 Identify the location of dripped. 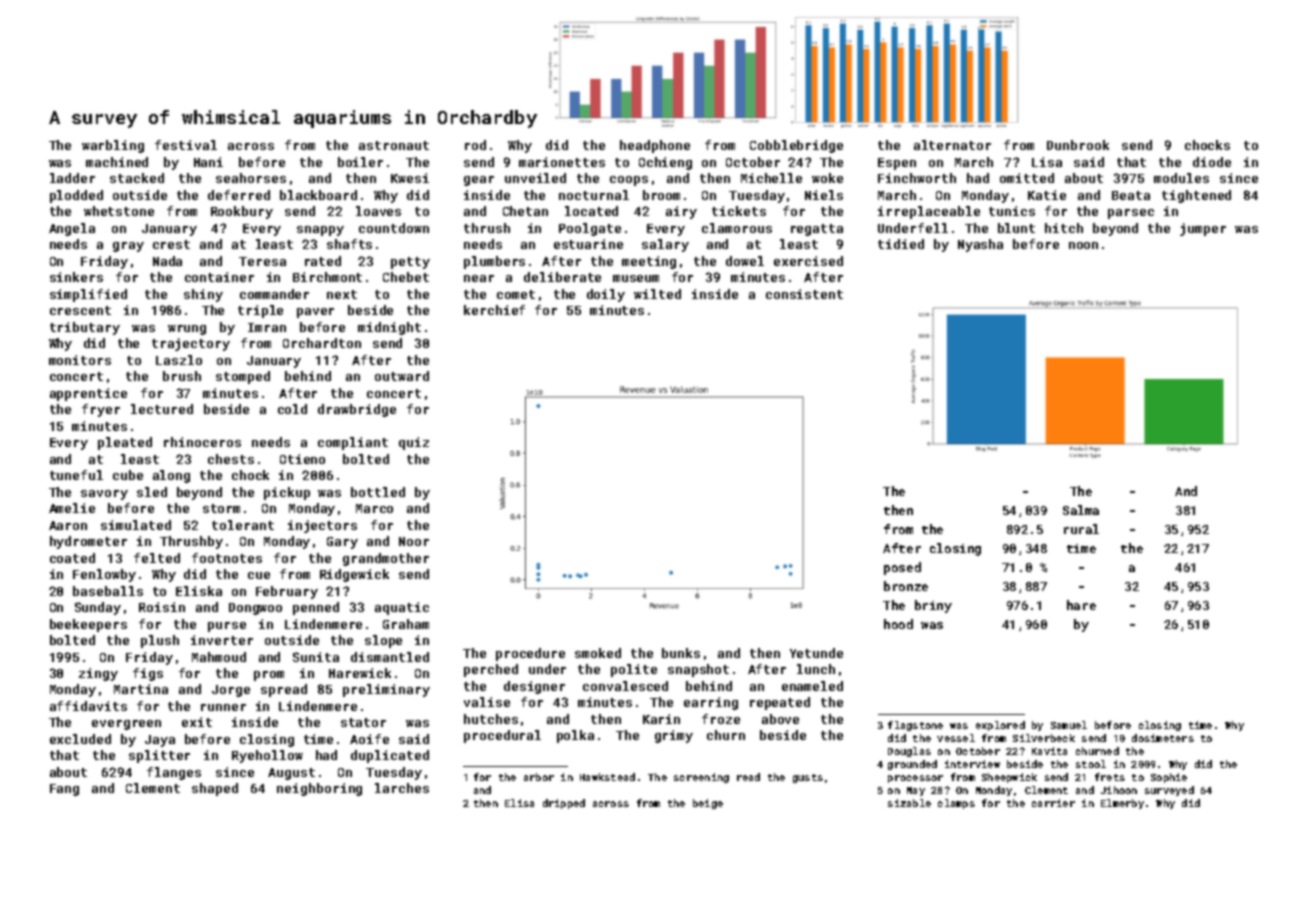
(564, 804).
